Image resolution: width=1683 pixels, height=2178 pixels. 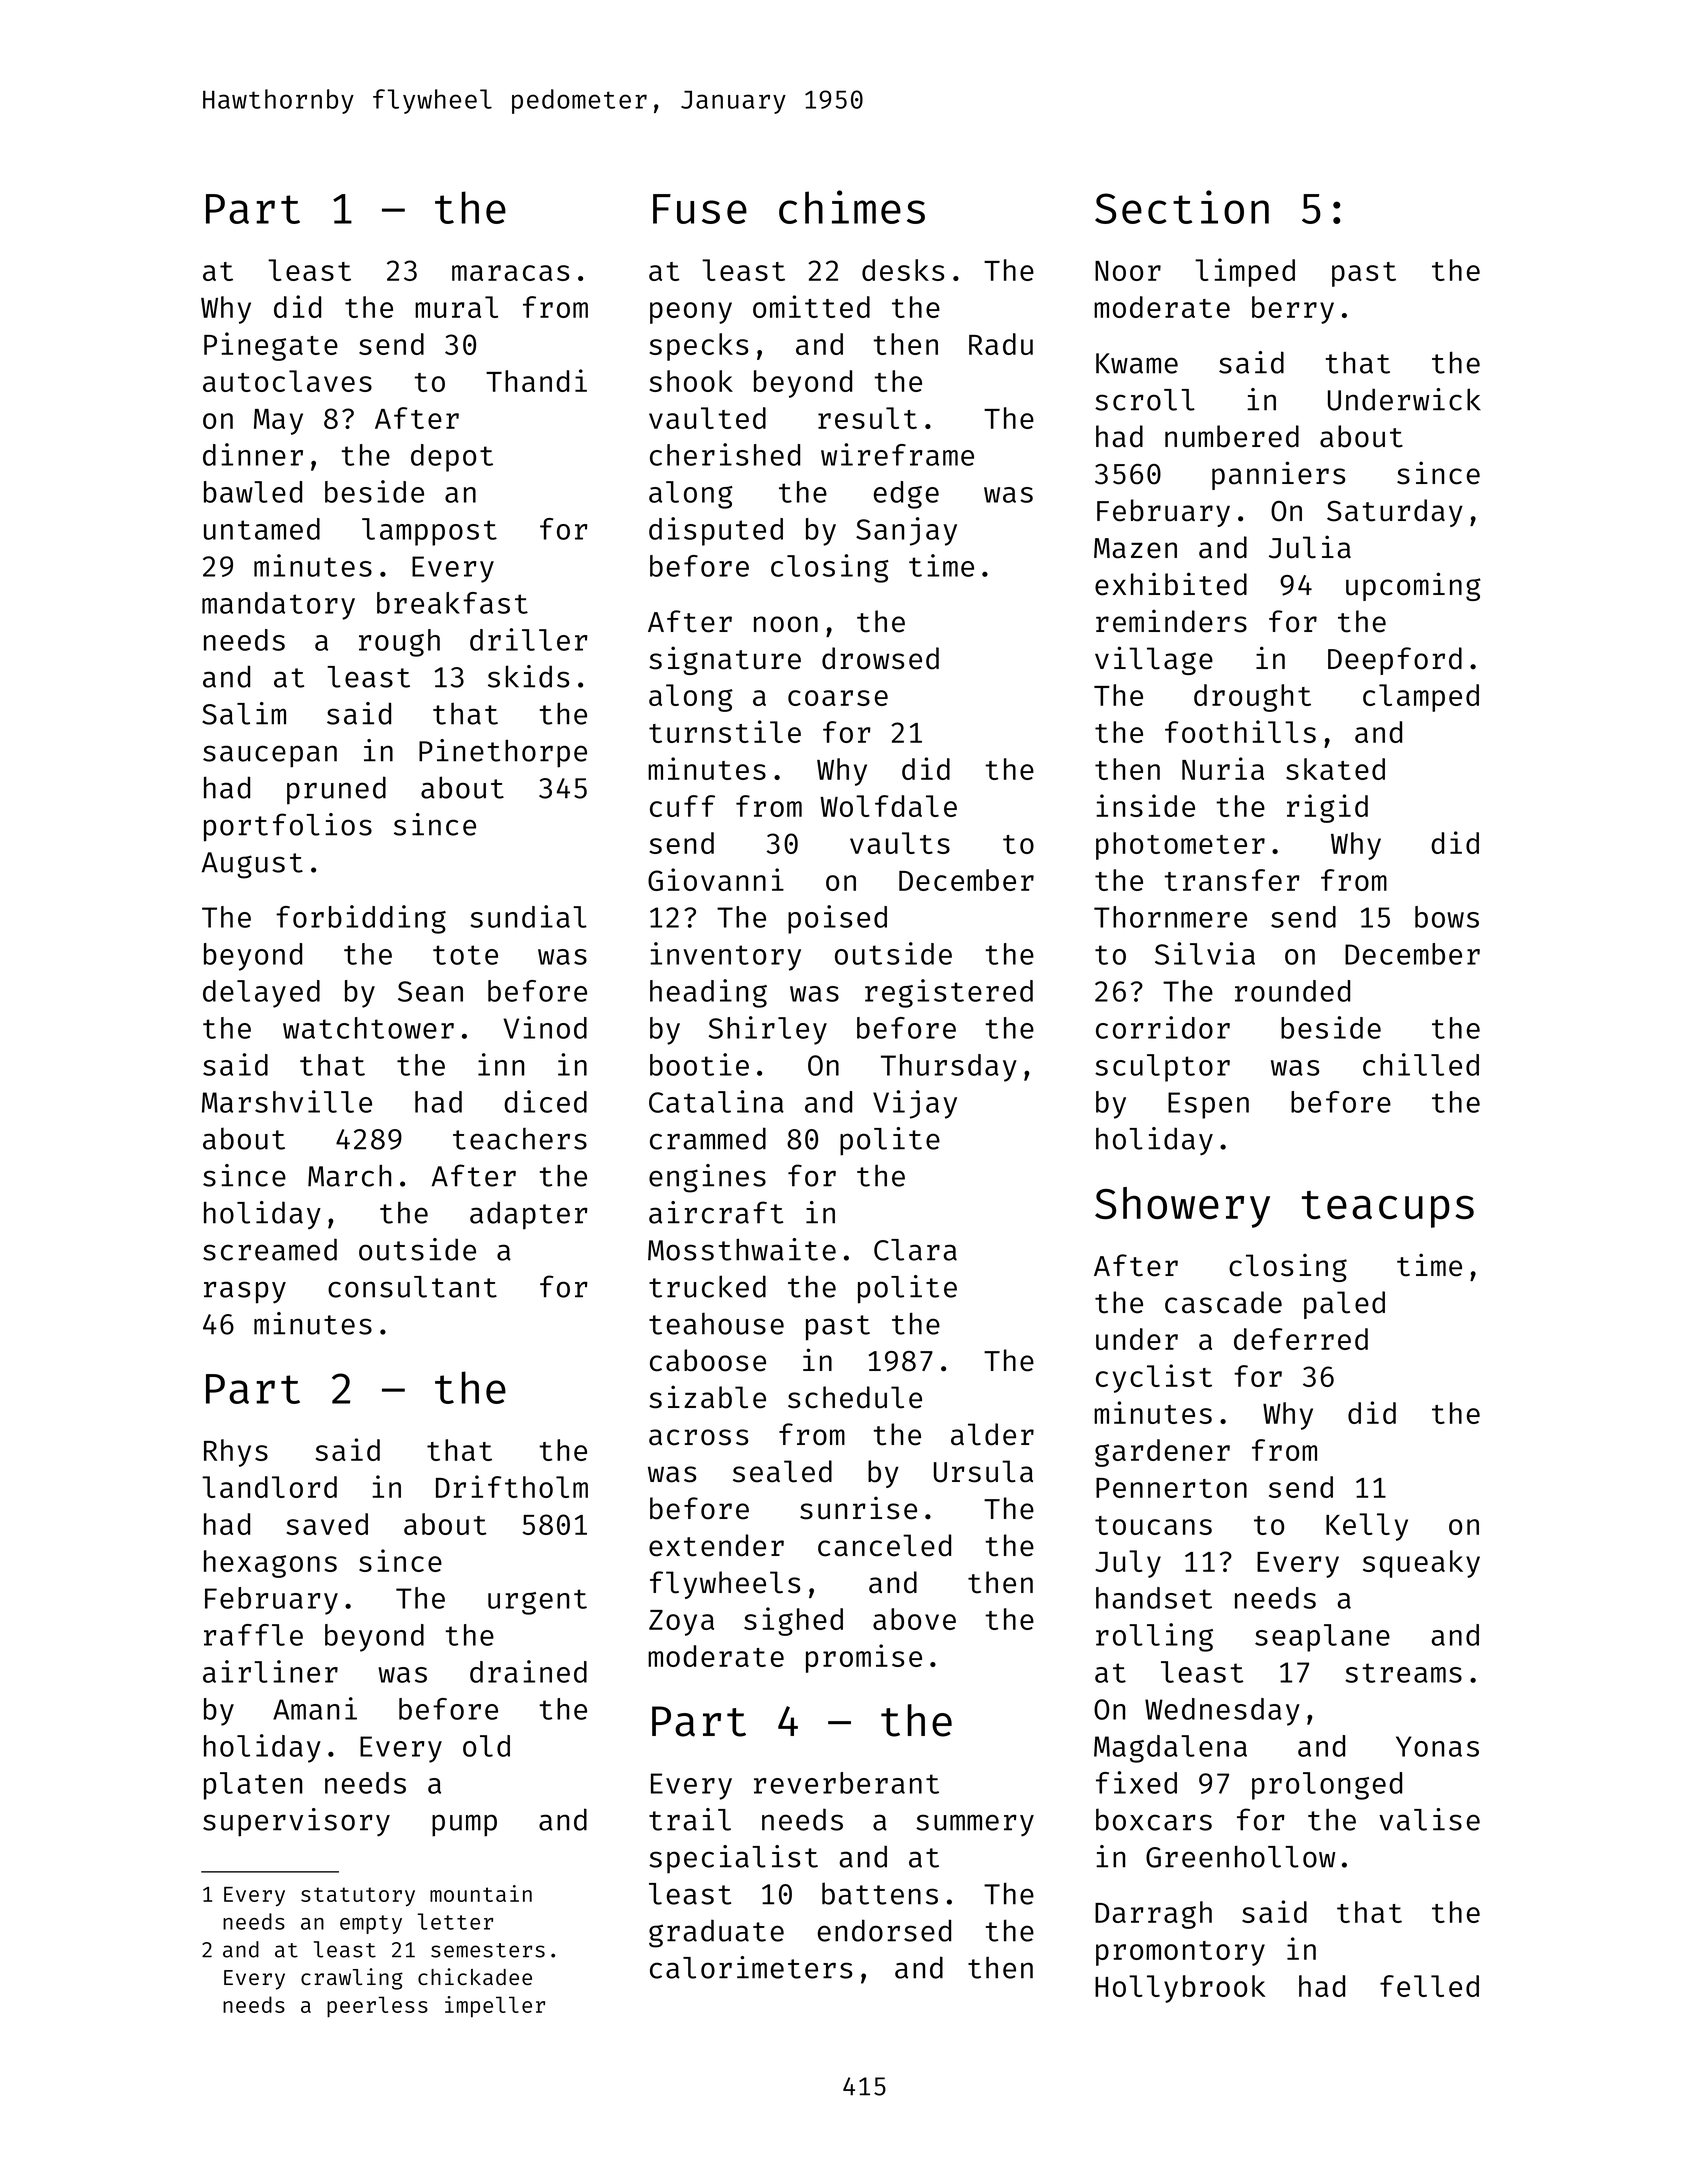 What do you see at coordinates (751, 1967) in the document?
I see `calorimeters` at bounding box center [751, 1967].
